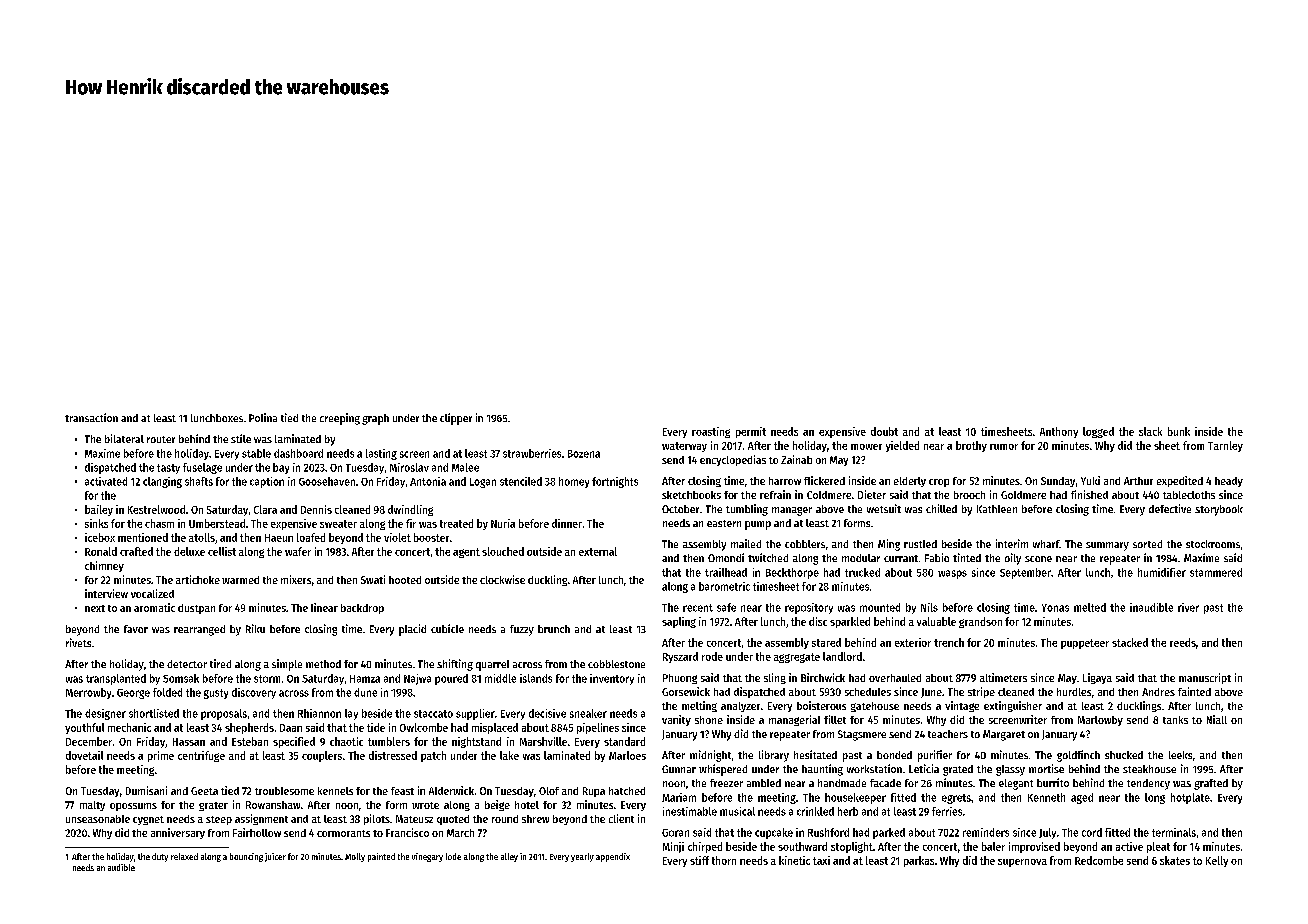  Describe the element at coordinates (78, 642) in the page. I see `rivets` at that location.
